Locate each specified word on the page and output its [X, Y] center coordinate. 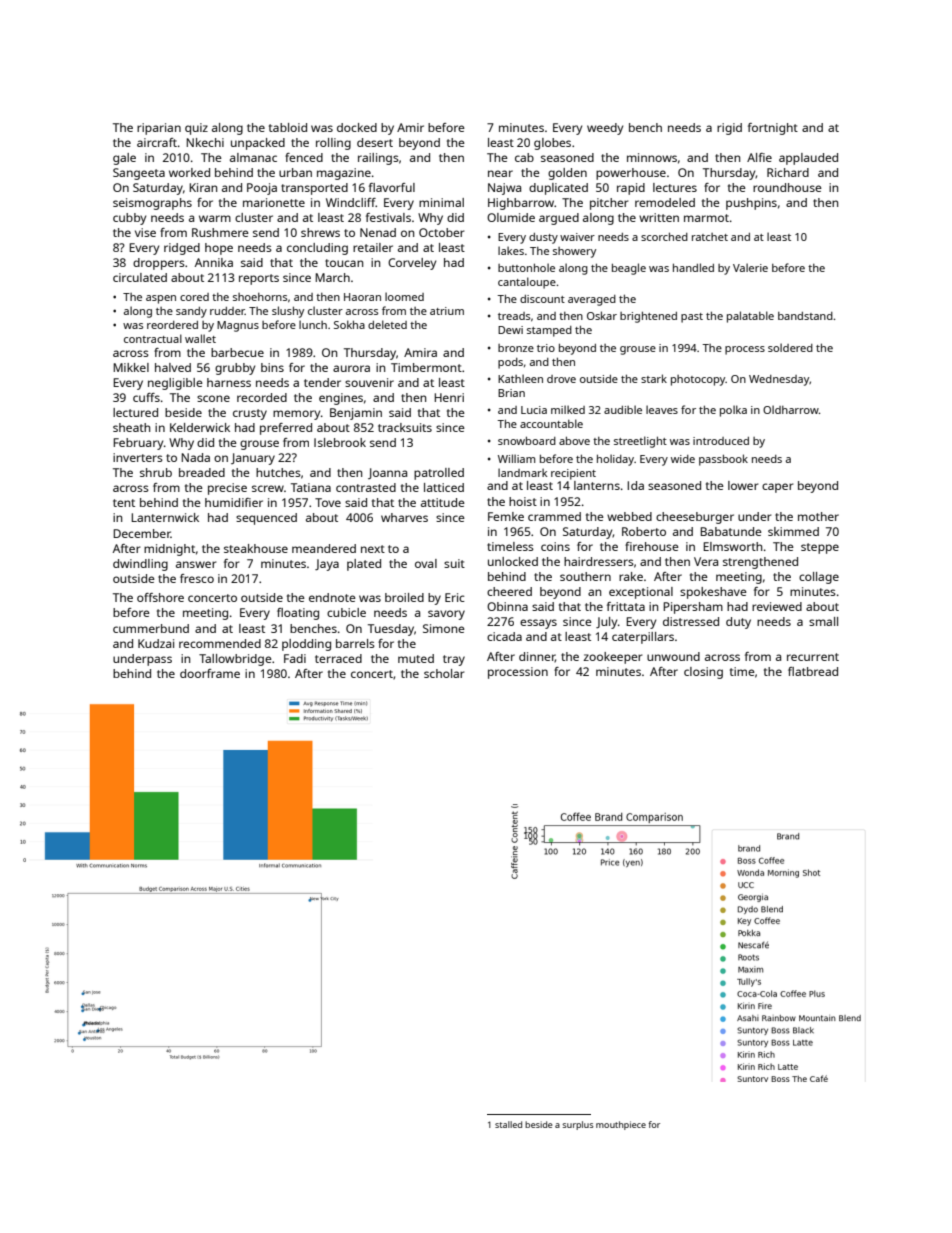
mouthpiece [621, 1125]
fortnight [773, 129]
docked [357, 127]
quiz [196, 129]
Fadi [295, 658]
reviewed [777, 606]
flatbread [813, 671]
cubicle [346, 612]
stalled [508, 1124]
